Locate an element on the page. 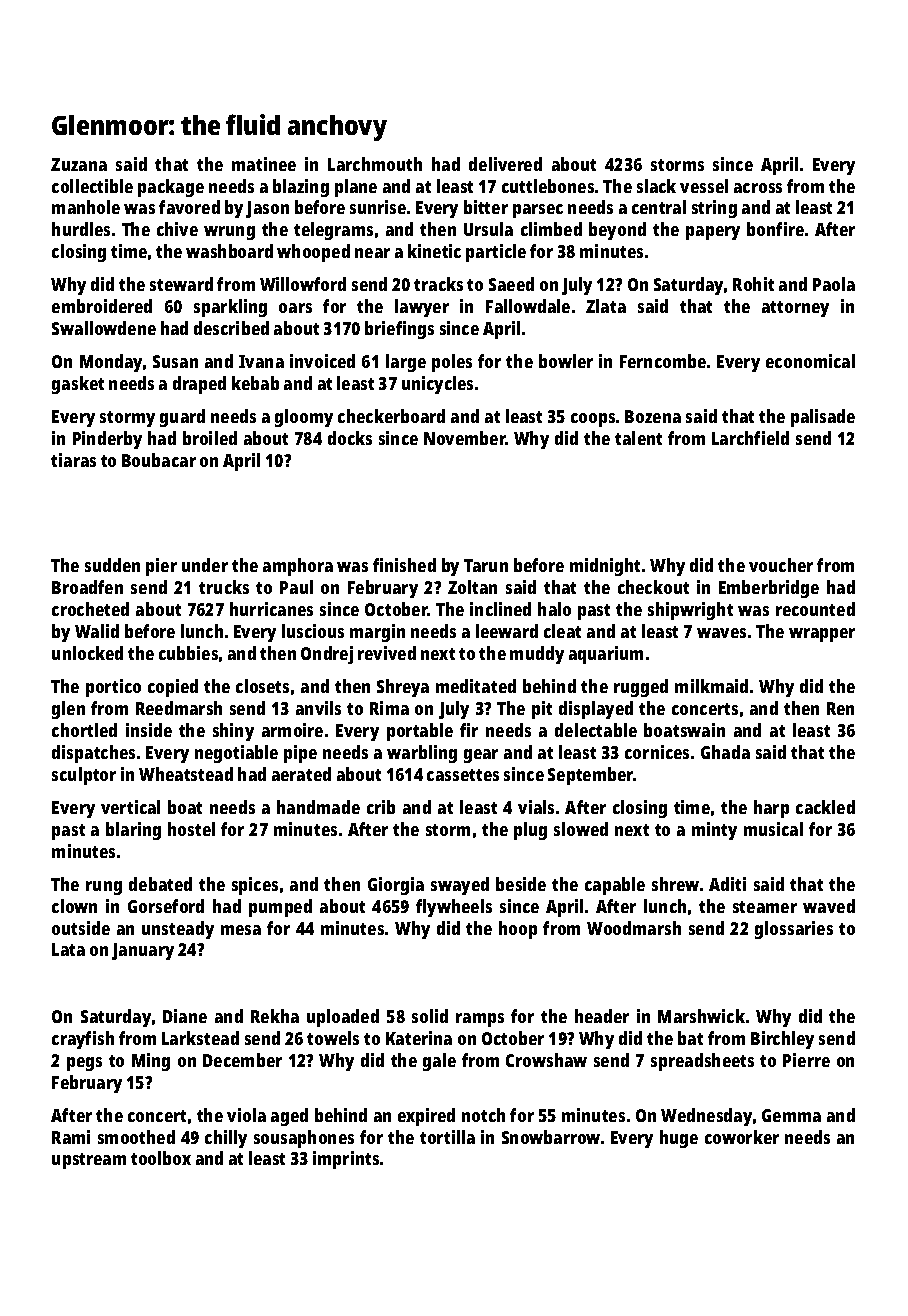  hurdles is located at coordinates (81, 229).
